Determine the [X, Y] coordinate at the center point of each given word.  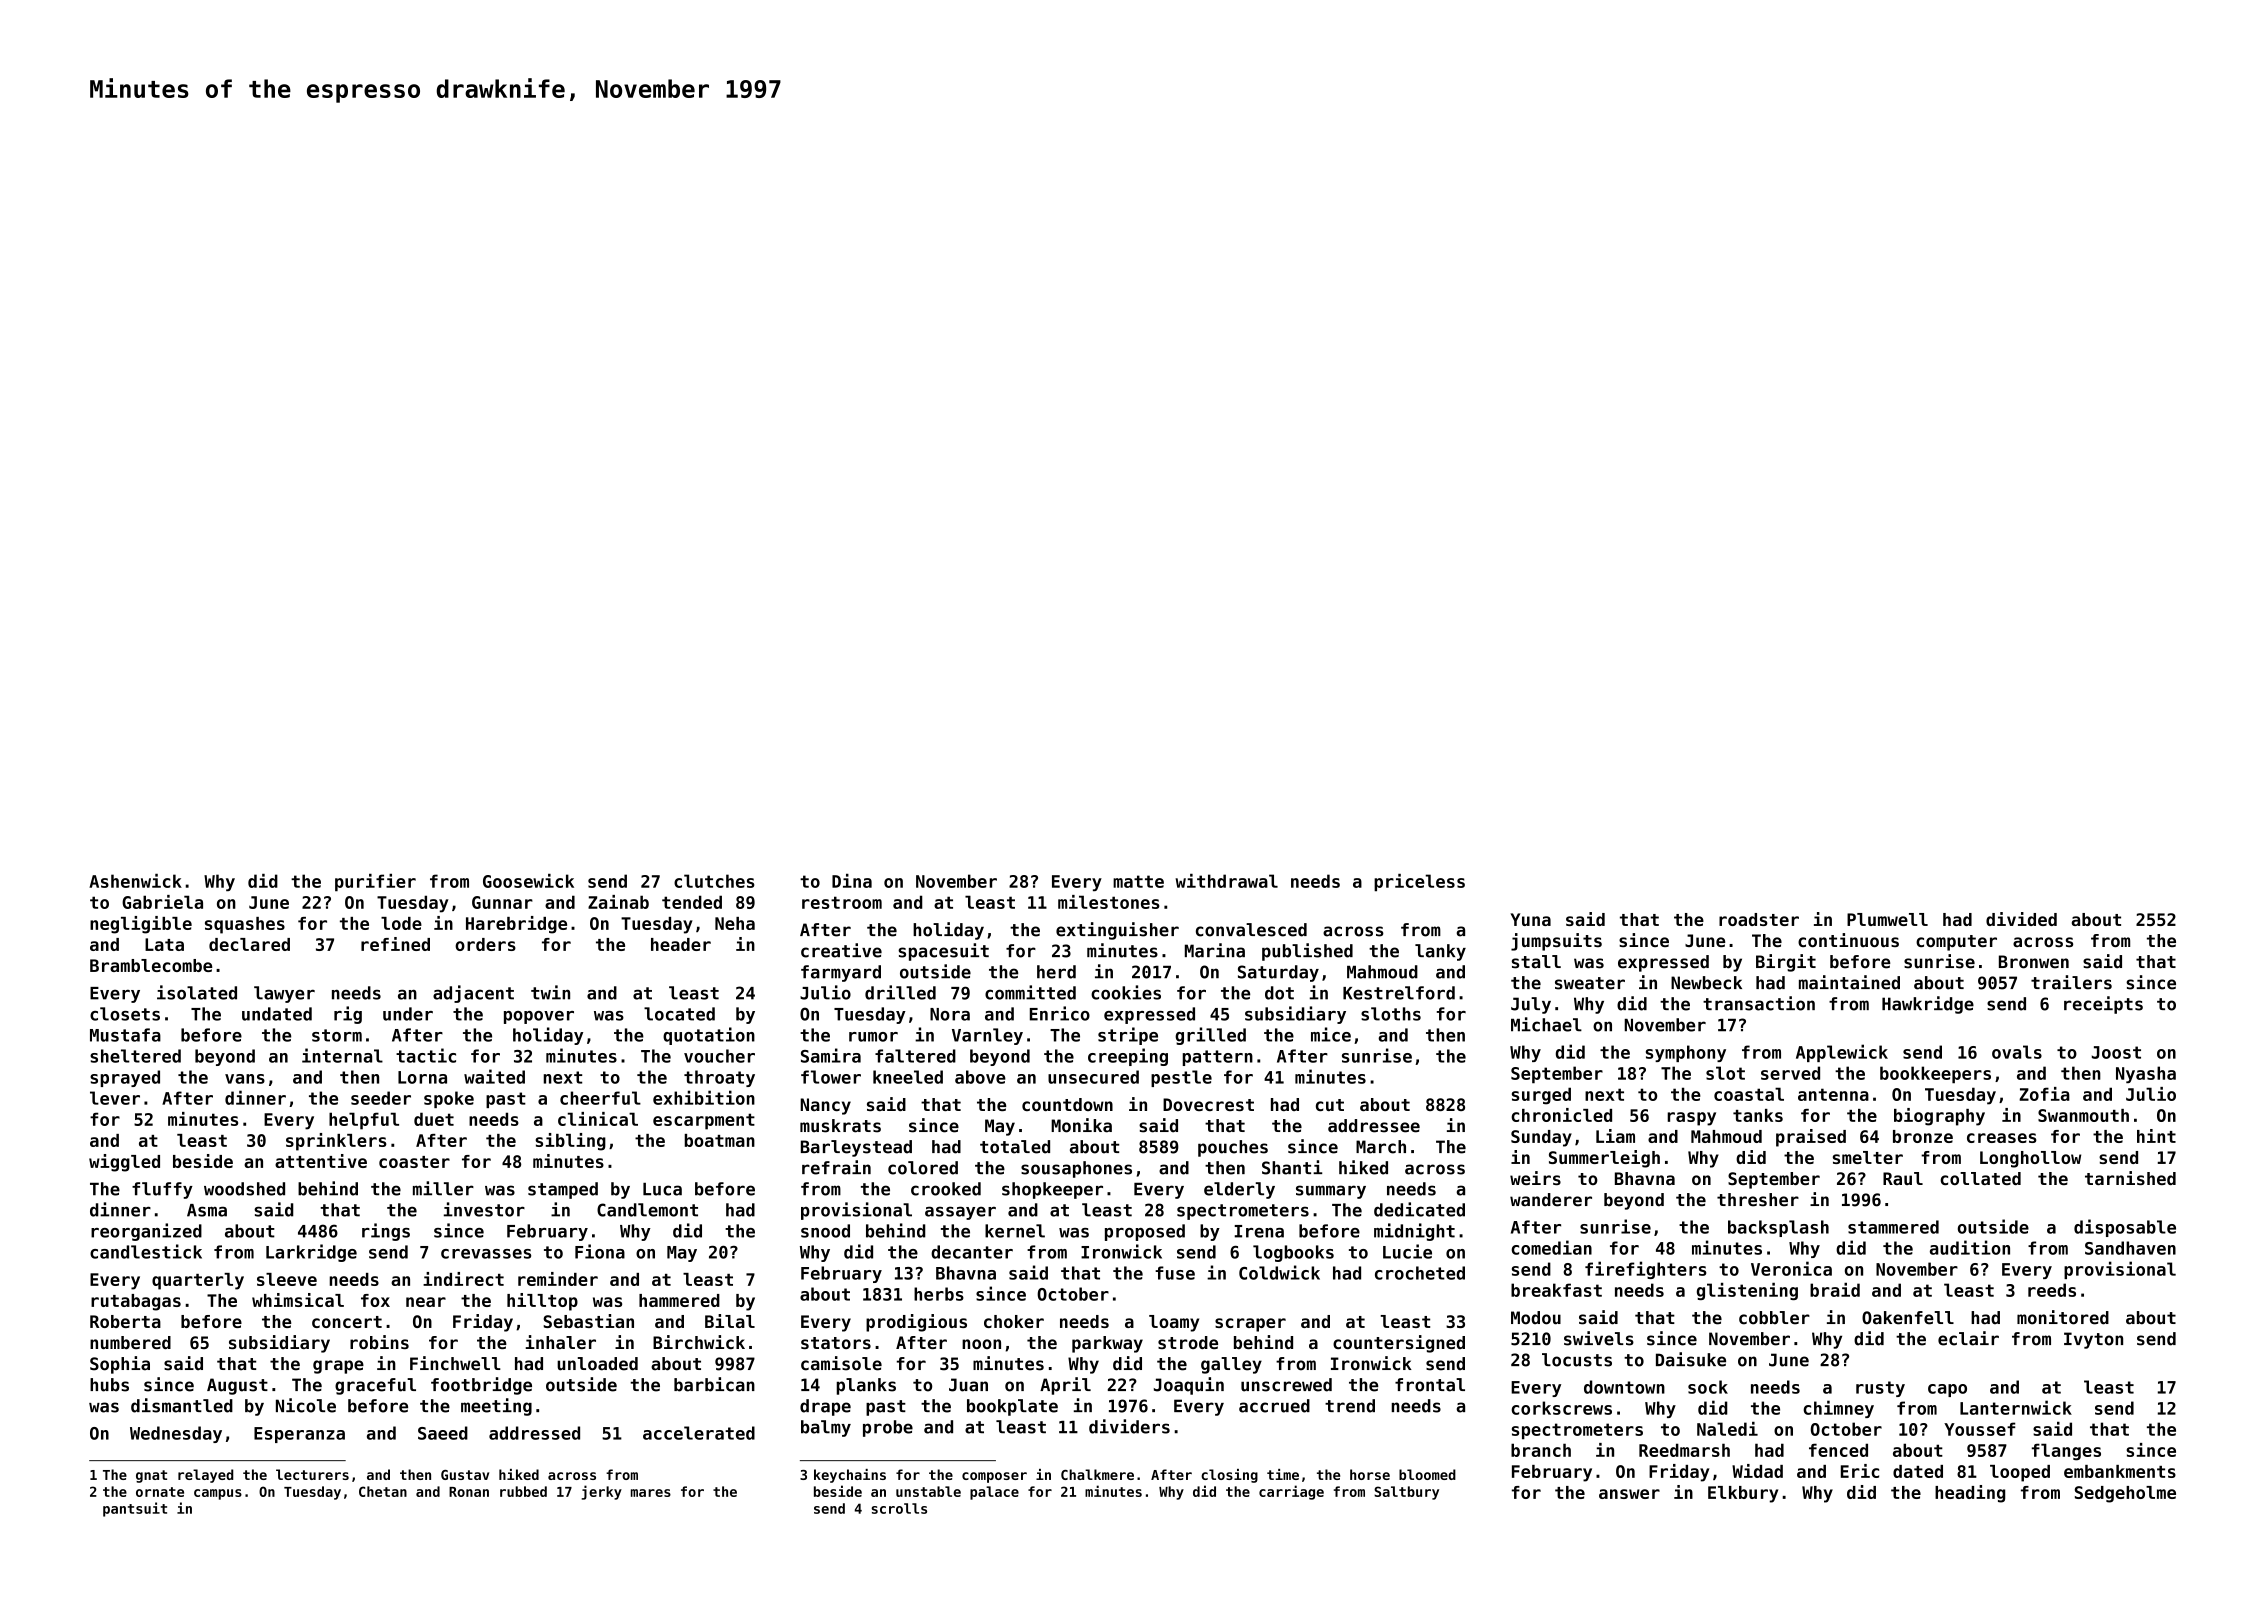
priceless [1419, 883]
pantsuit [135, 1509]
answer [1629, 1494]
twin [550, 992]
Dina [852, 881]
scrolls [899, 1508]
